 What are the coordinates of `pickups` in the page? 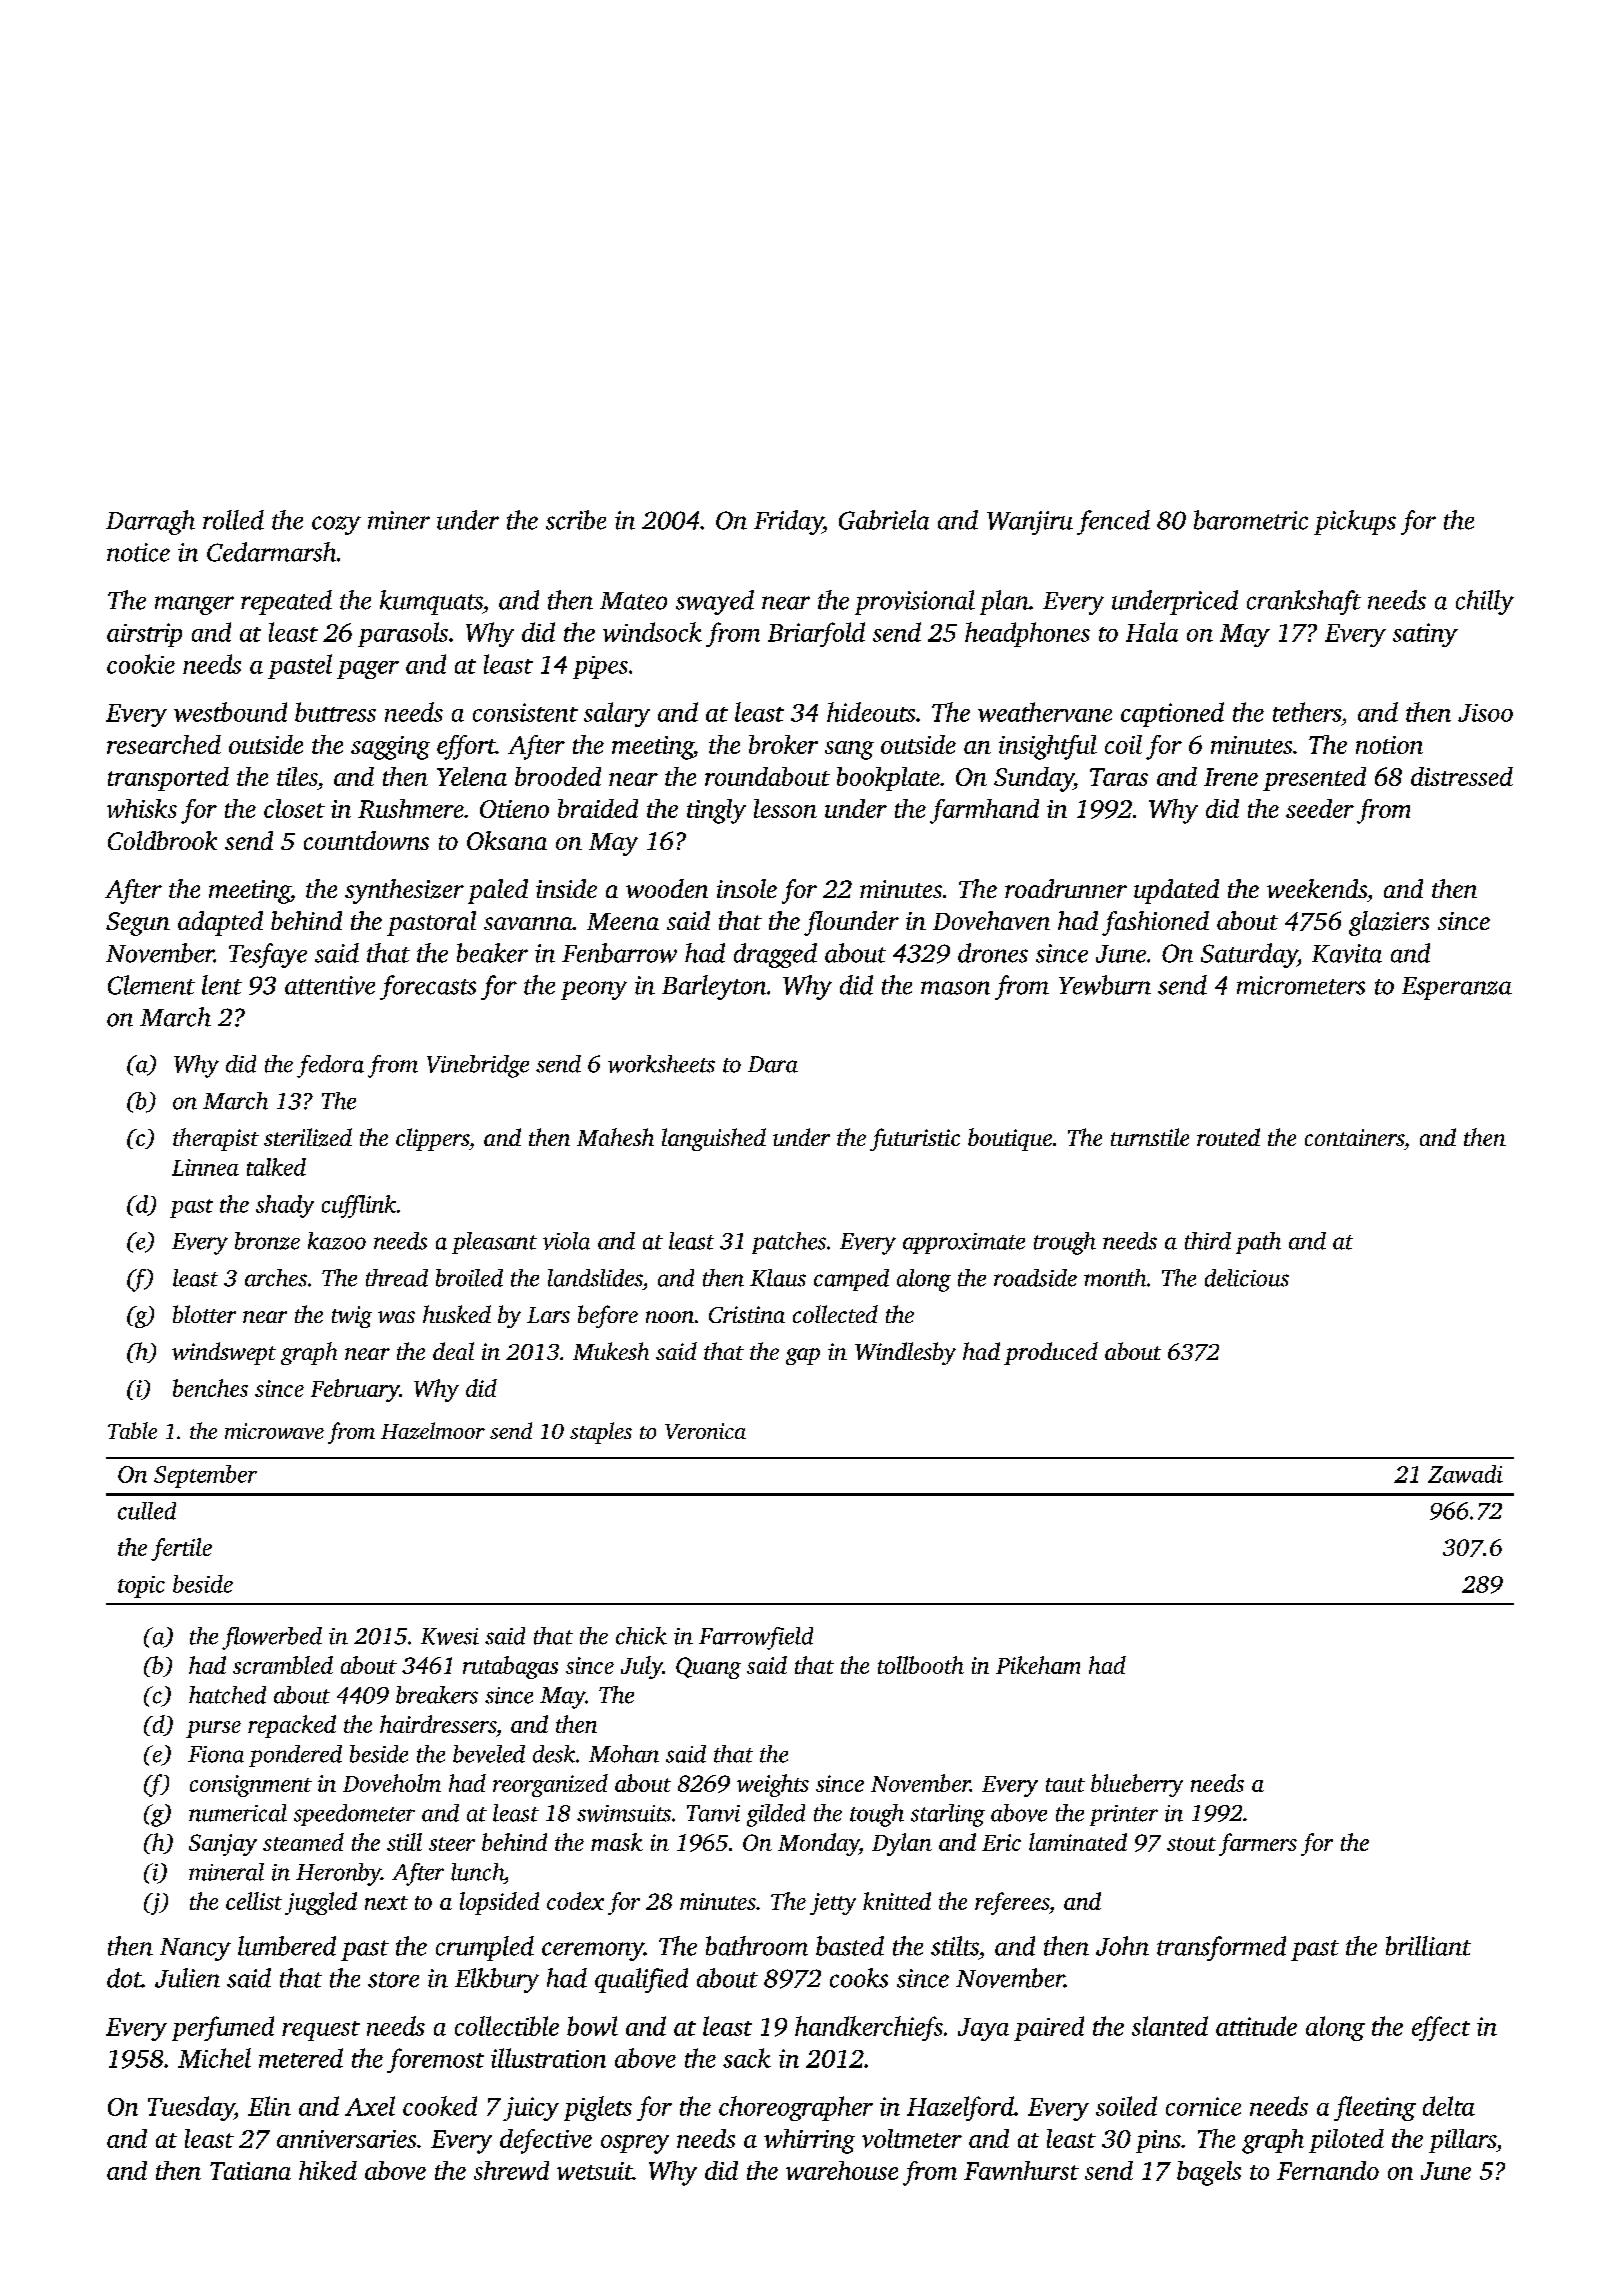 It's located at (1355, 522).
